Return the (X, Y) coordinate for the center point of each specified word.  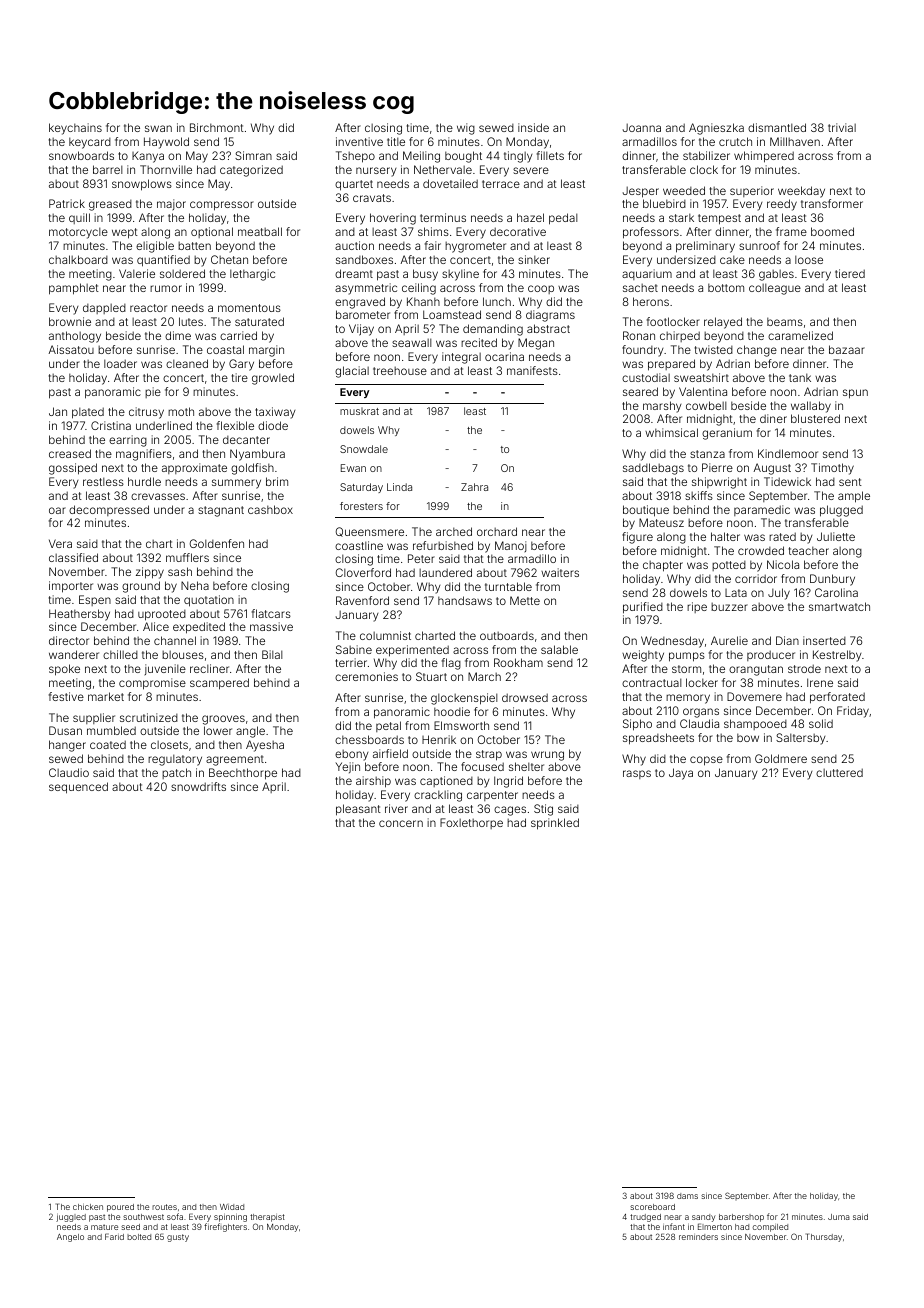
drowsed (525, 697)
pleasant (358, 810)
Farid (114, 1236)
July (779, 594)
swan (158, 128)
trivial (842, 127)
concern (401, 823)
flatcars (271, 613)
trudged (645, 1218)
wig (466, 129)
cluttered (839, 772)
